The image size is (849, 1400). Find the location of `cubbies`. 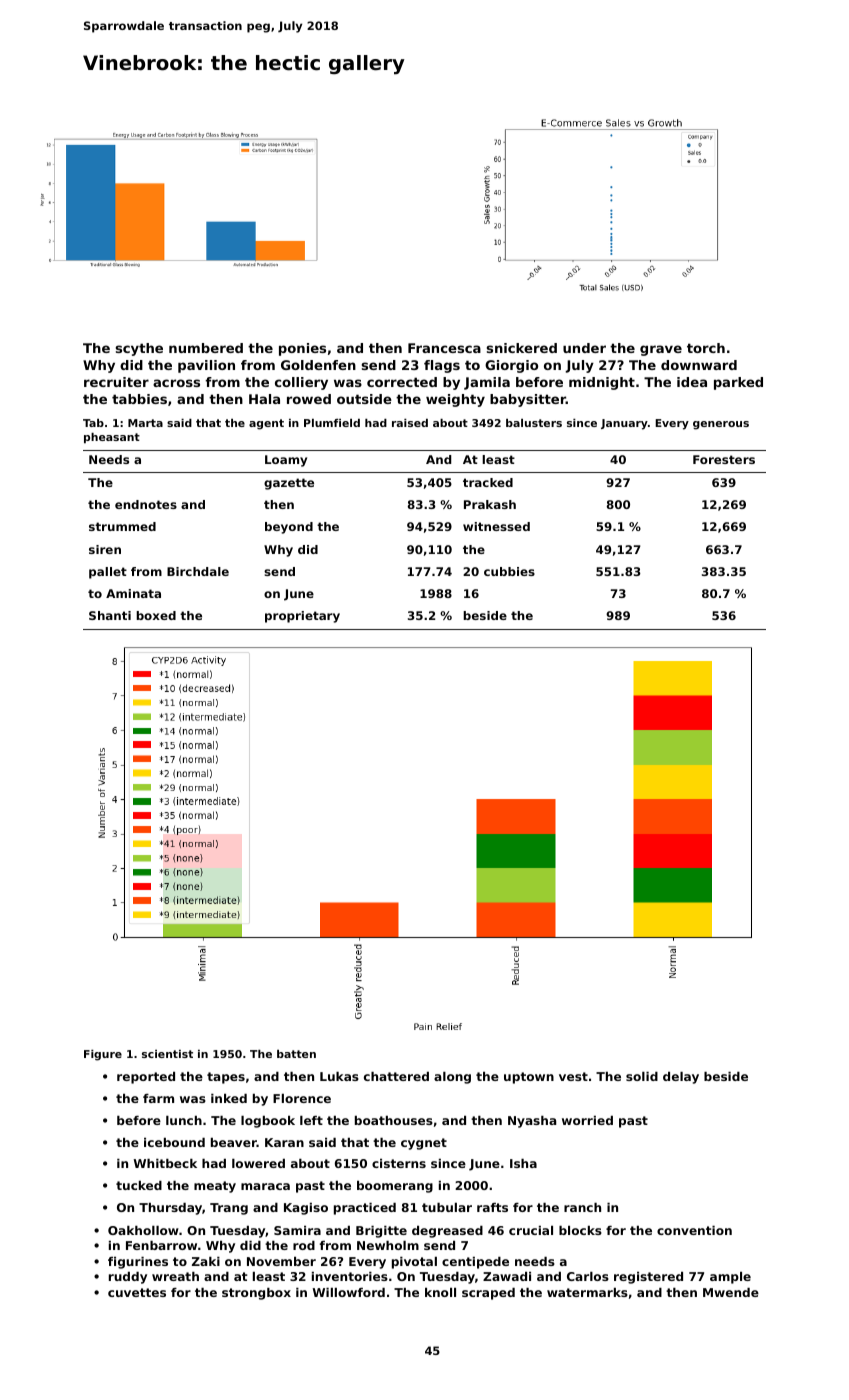

cubbies is located at coordinates (509, 571).
